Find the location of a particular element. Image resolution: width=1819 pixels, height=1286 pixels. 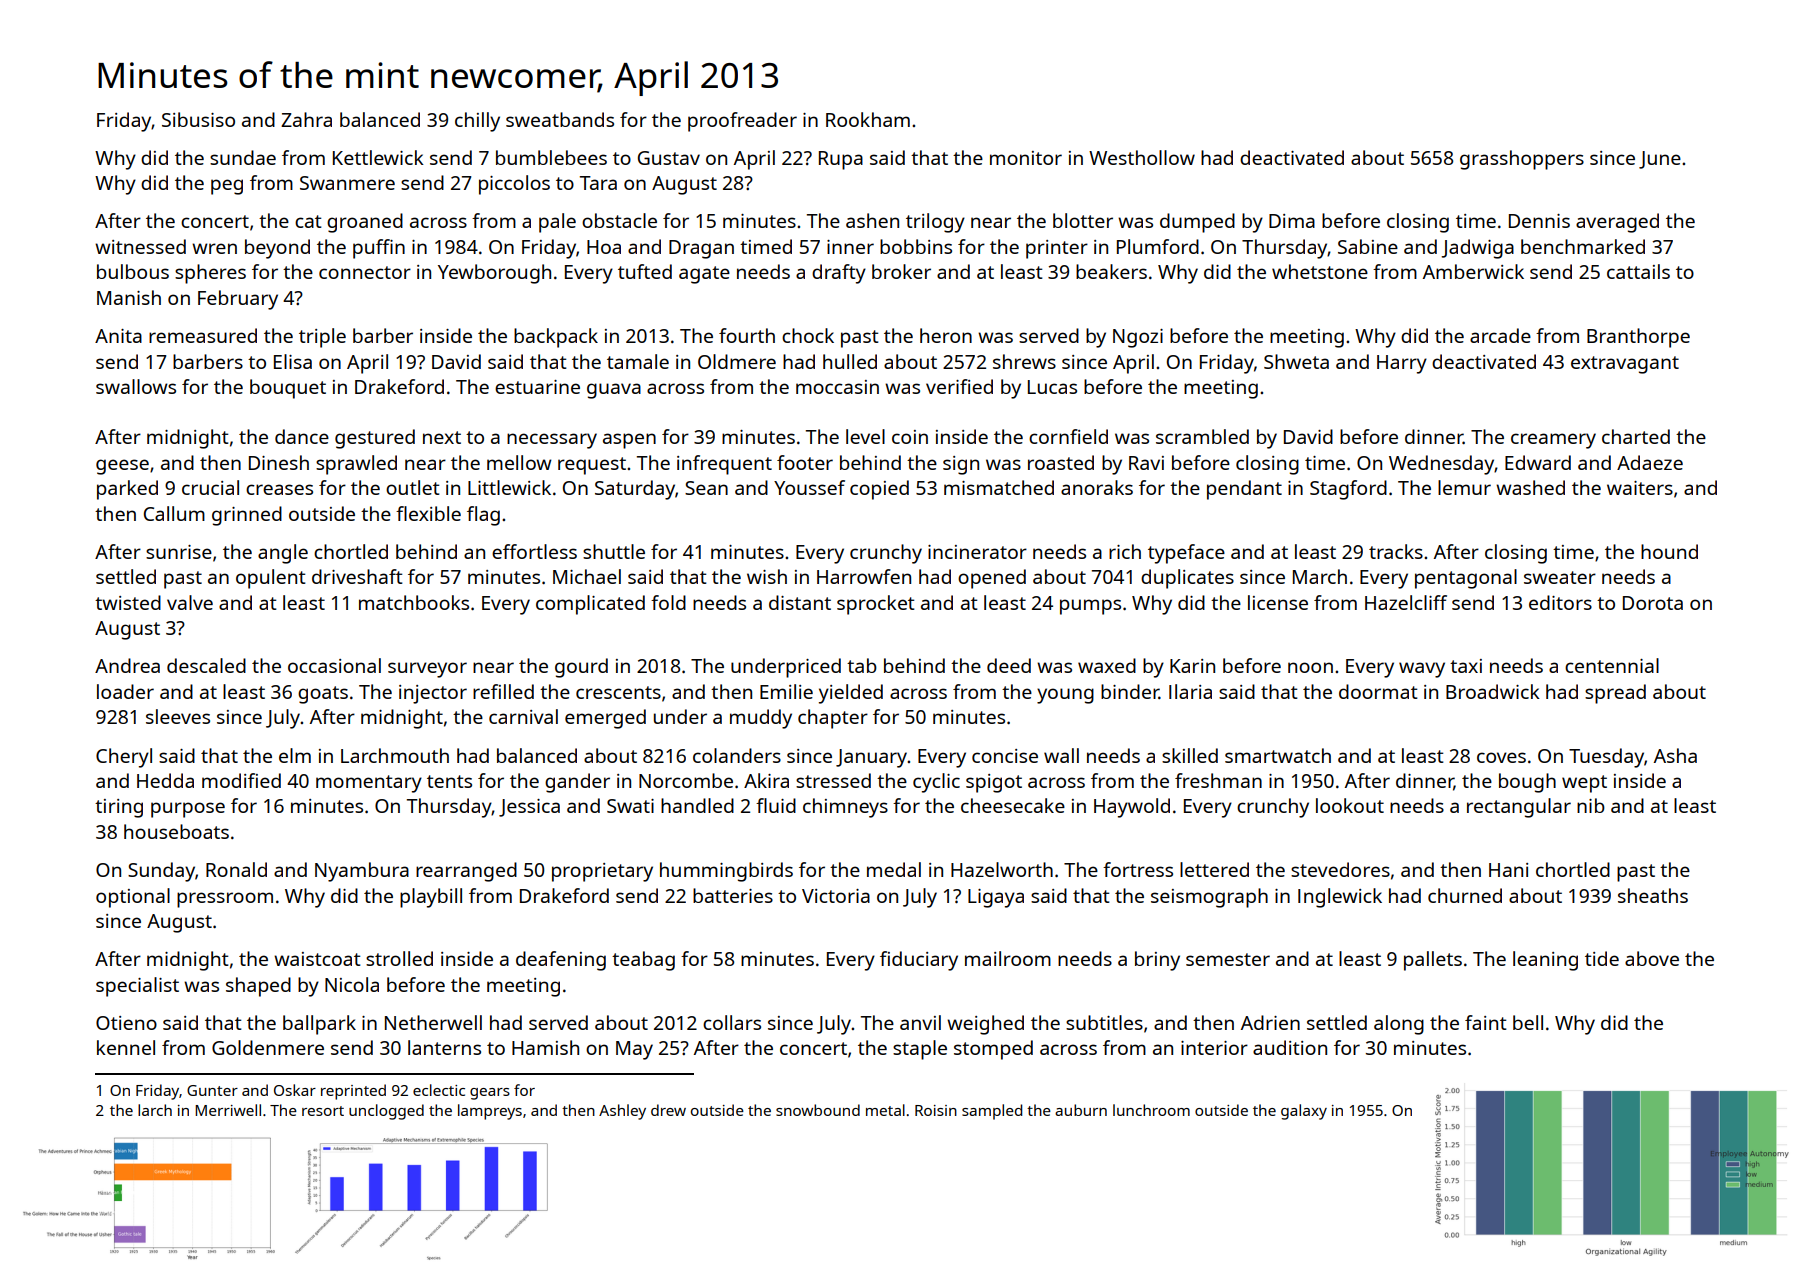

pallets is located at coordinates (1433, 961).
